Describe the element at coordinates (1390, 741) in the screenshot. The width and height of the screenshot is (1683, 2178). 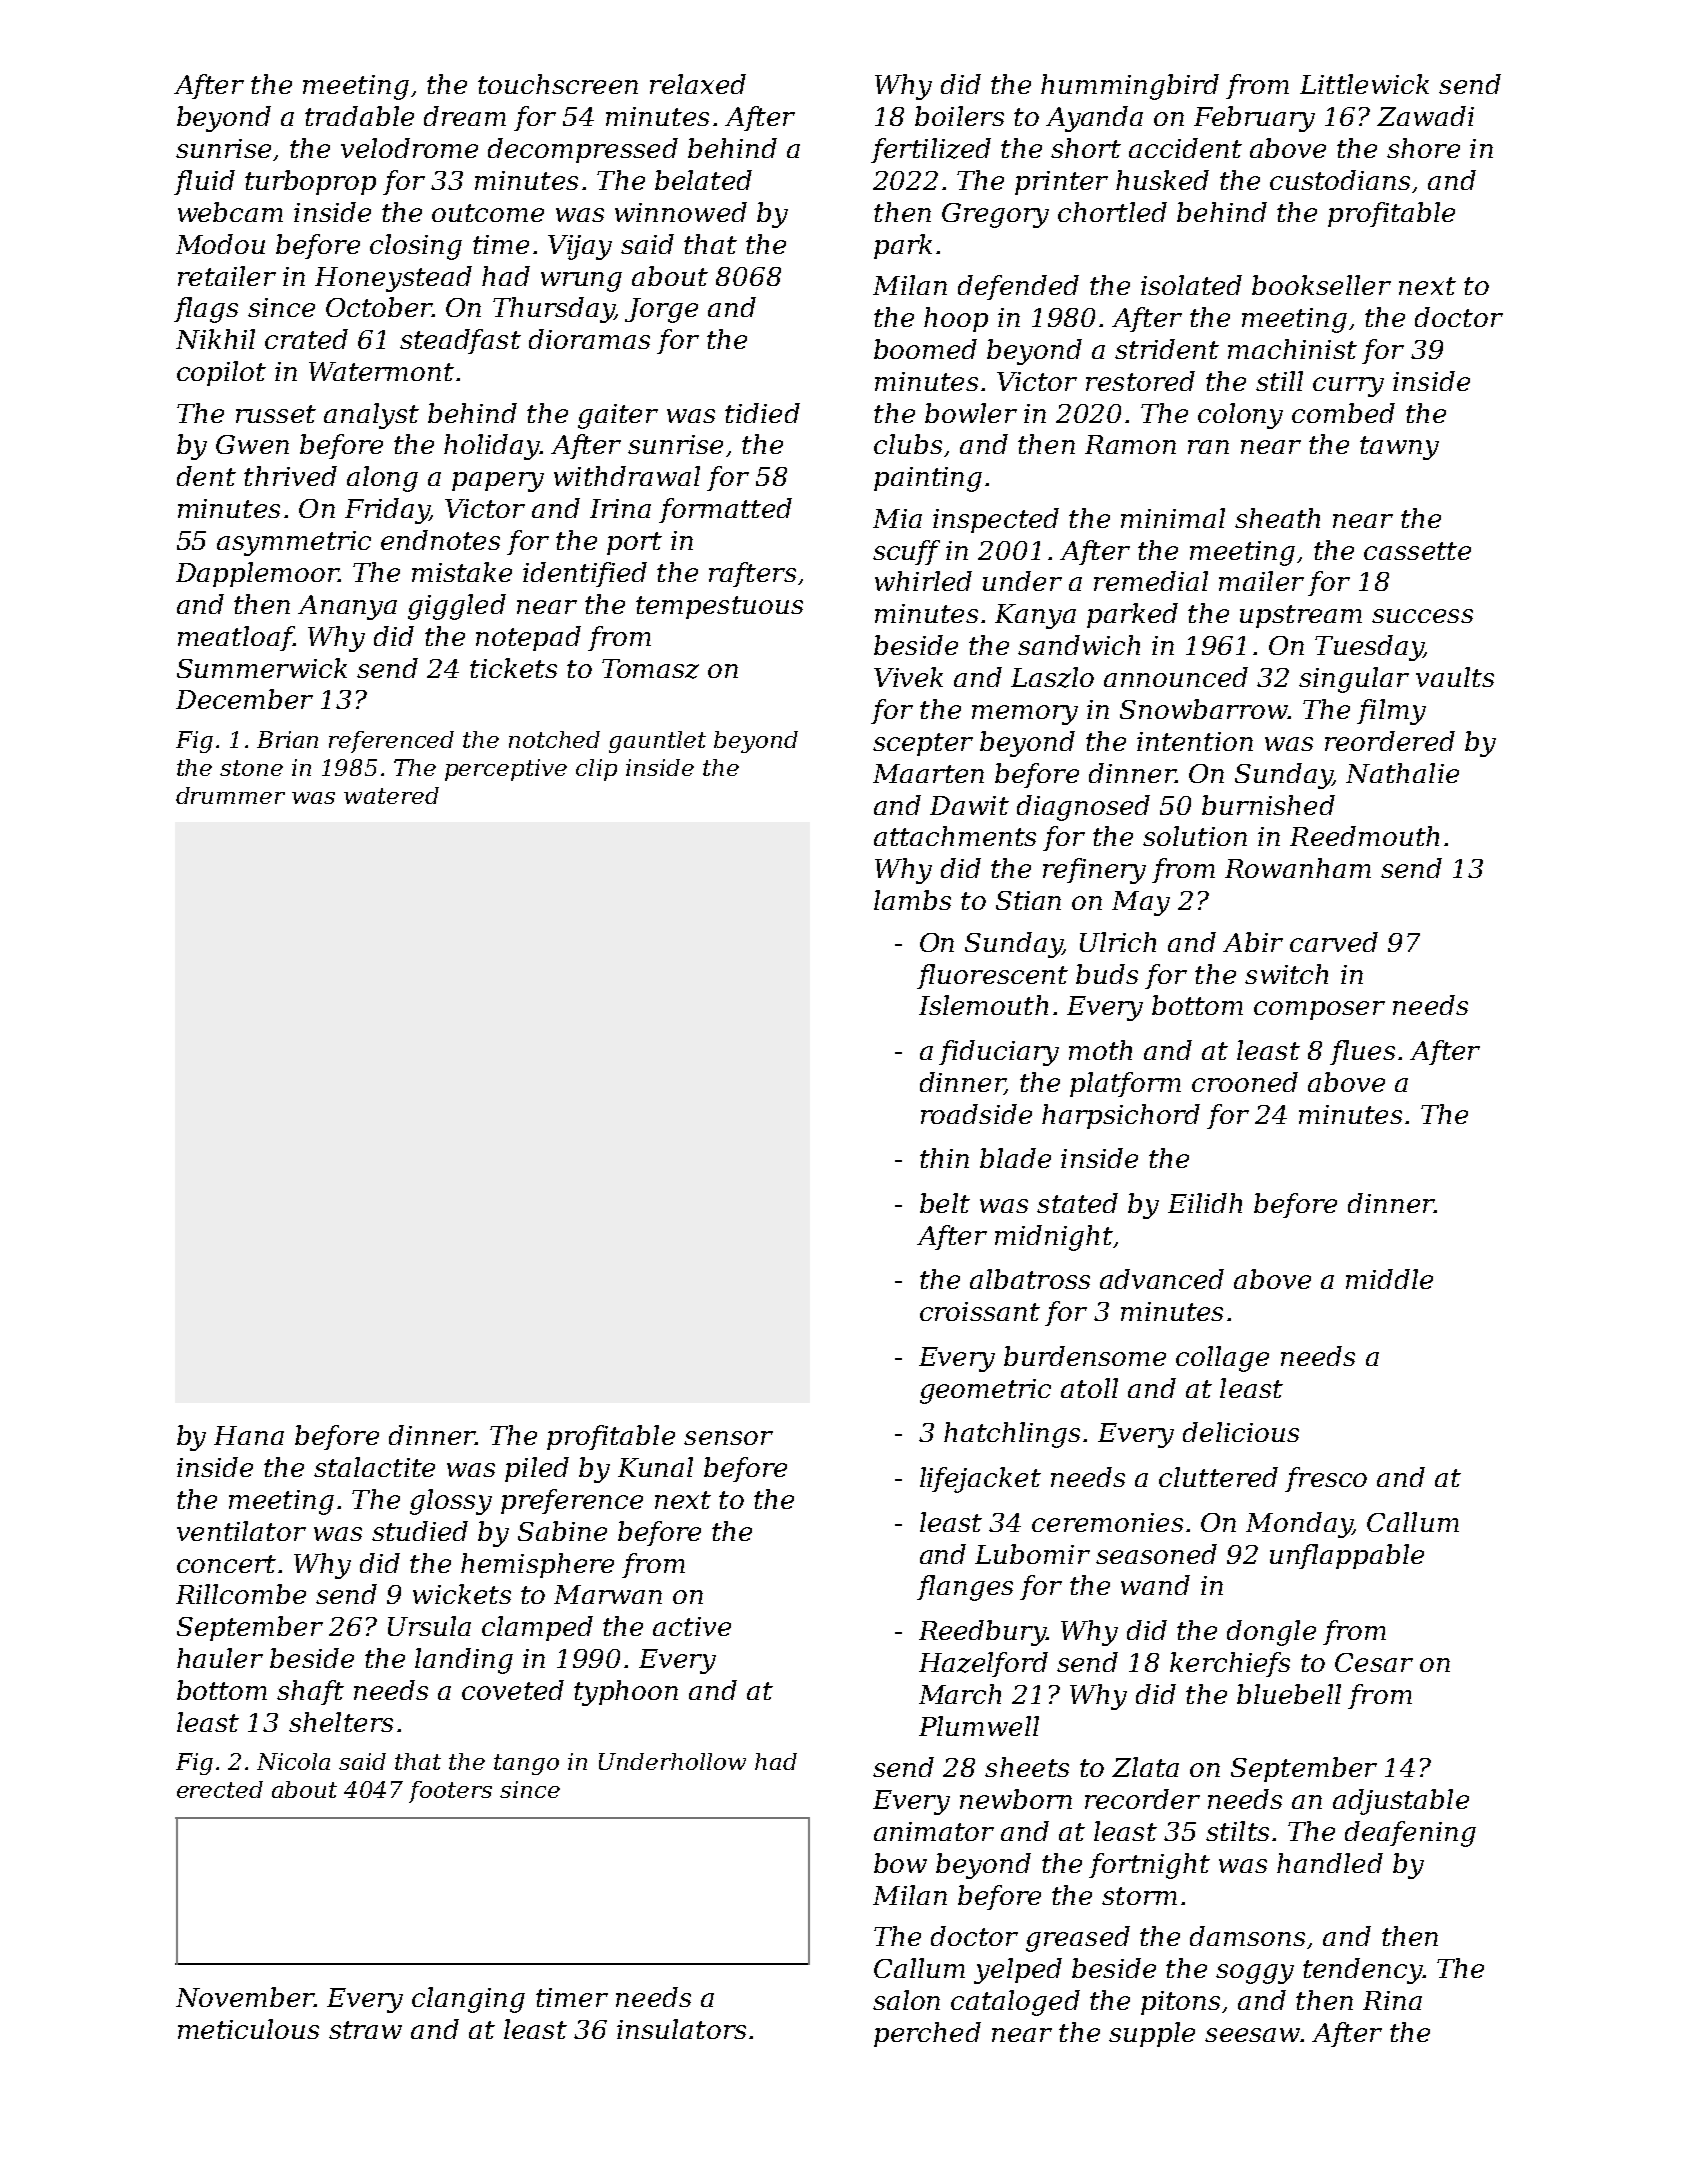
I see `reordered` at that location.
